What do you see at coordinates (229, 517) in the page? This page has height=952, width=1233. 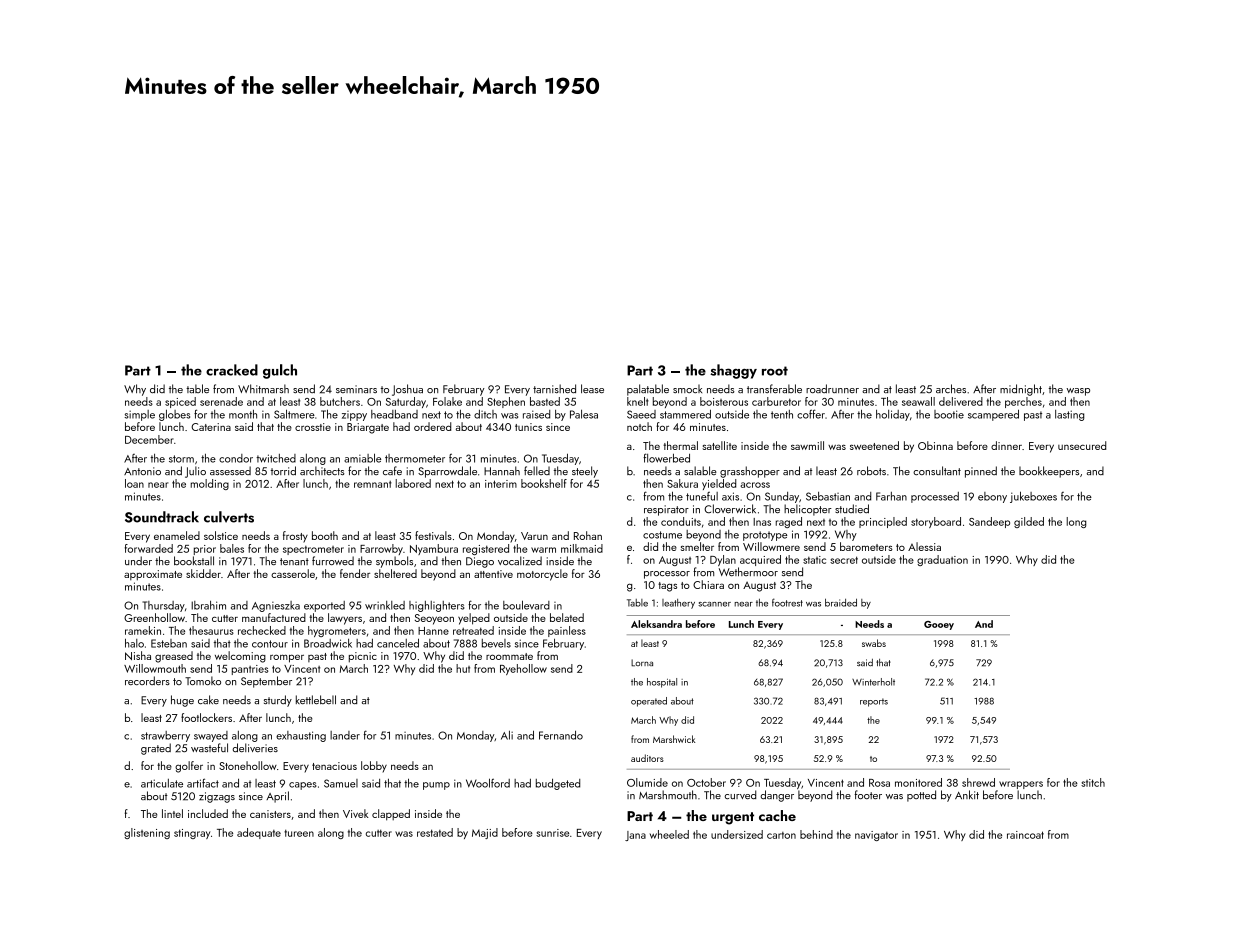 I see `culverts` at bounding box center [229, 517].
